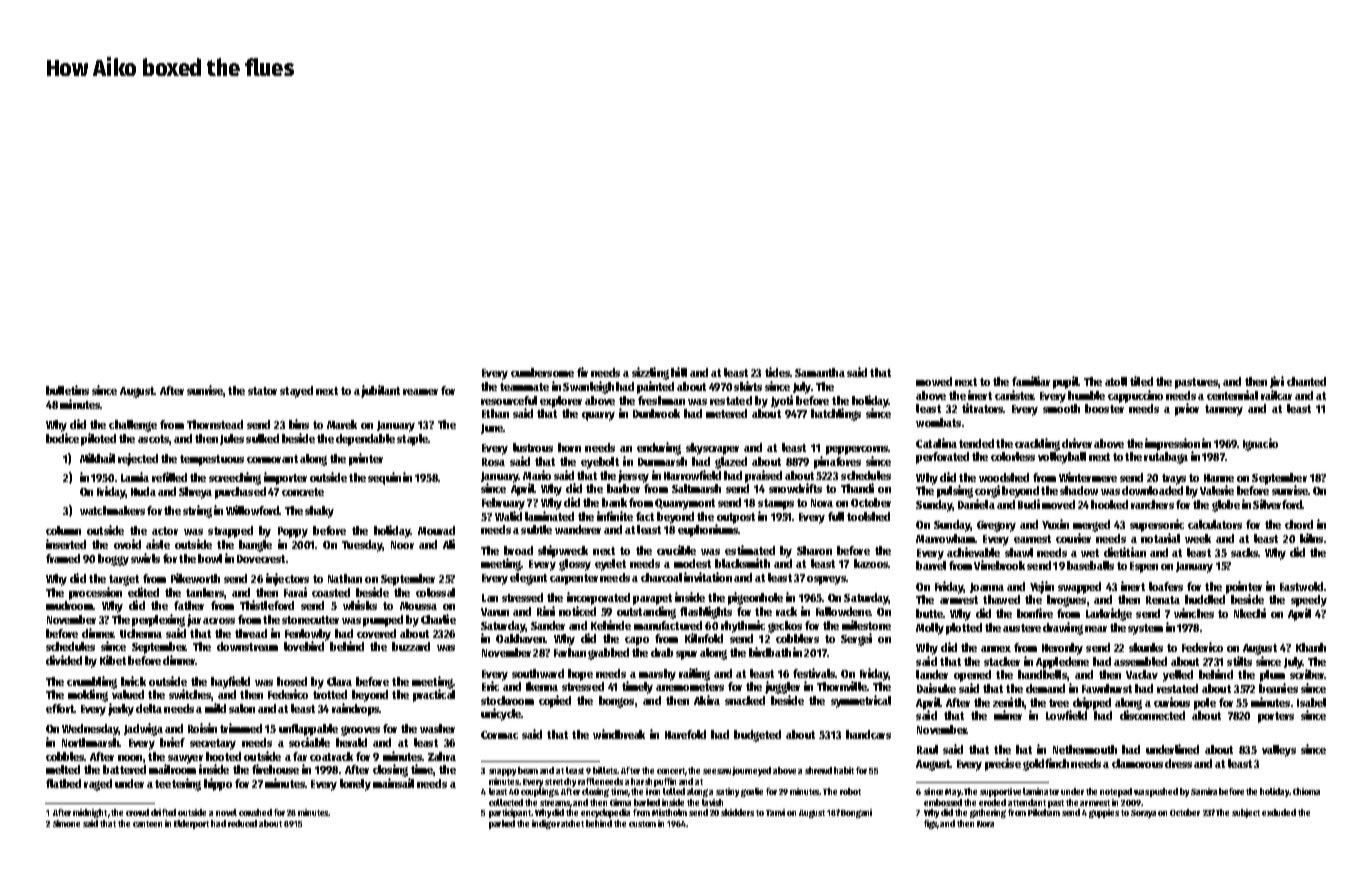 The height and width of the screenshot is (887, 1372). Describe the element at coordinates (856, 813) in the screenshot. I see `Bongani` at that location.
